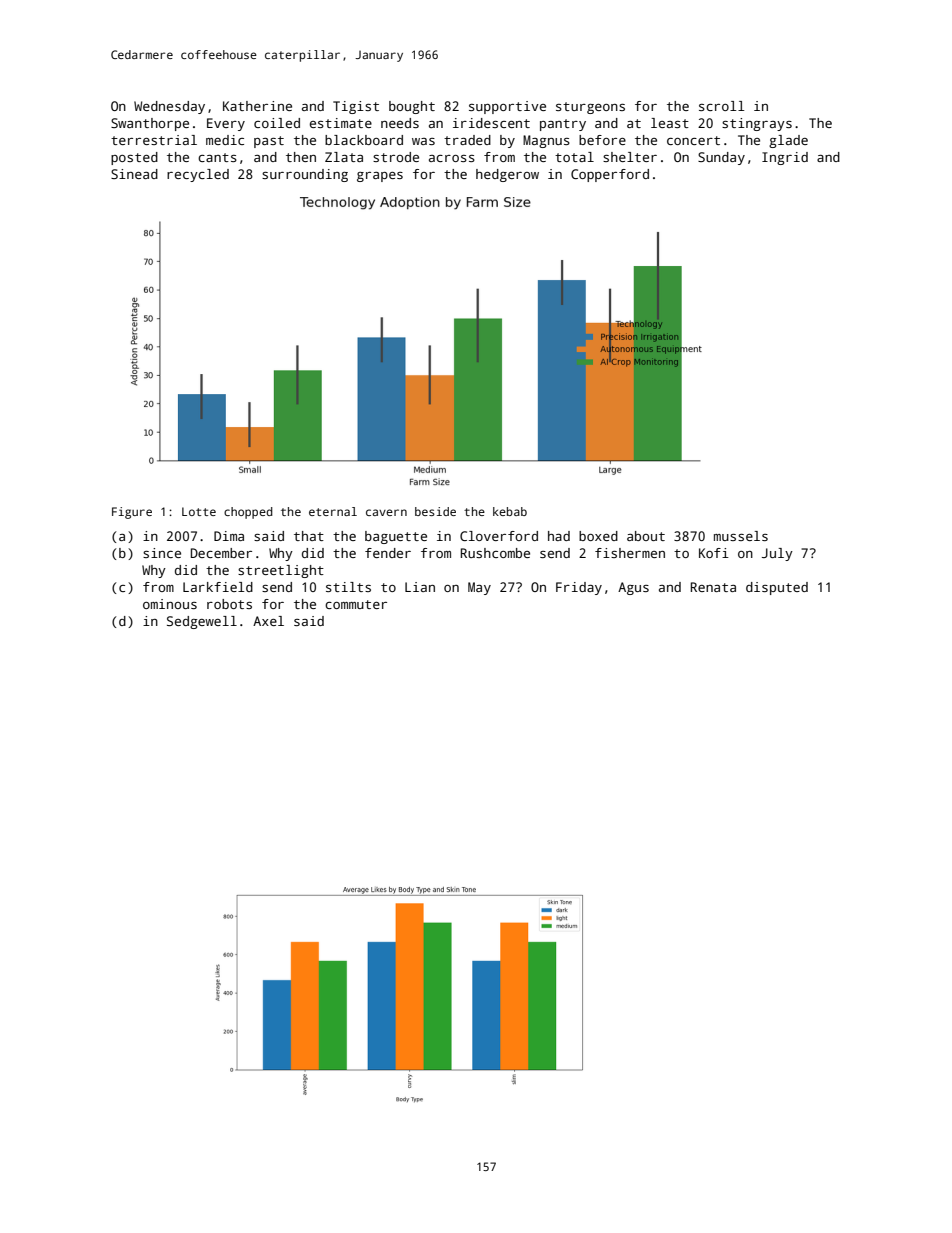 This image has width=952, height=1233. I want to click on fender, so click(388, 553).
